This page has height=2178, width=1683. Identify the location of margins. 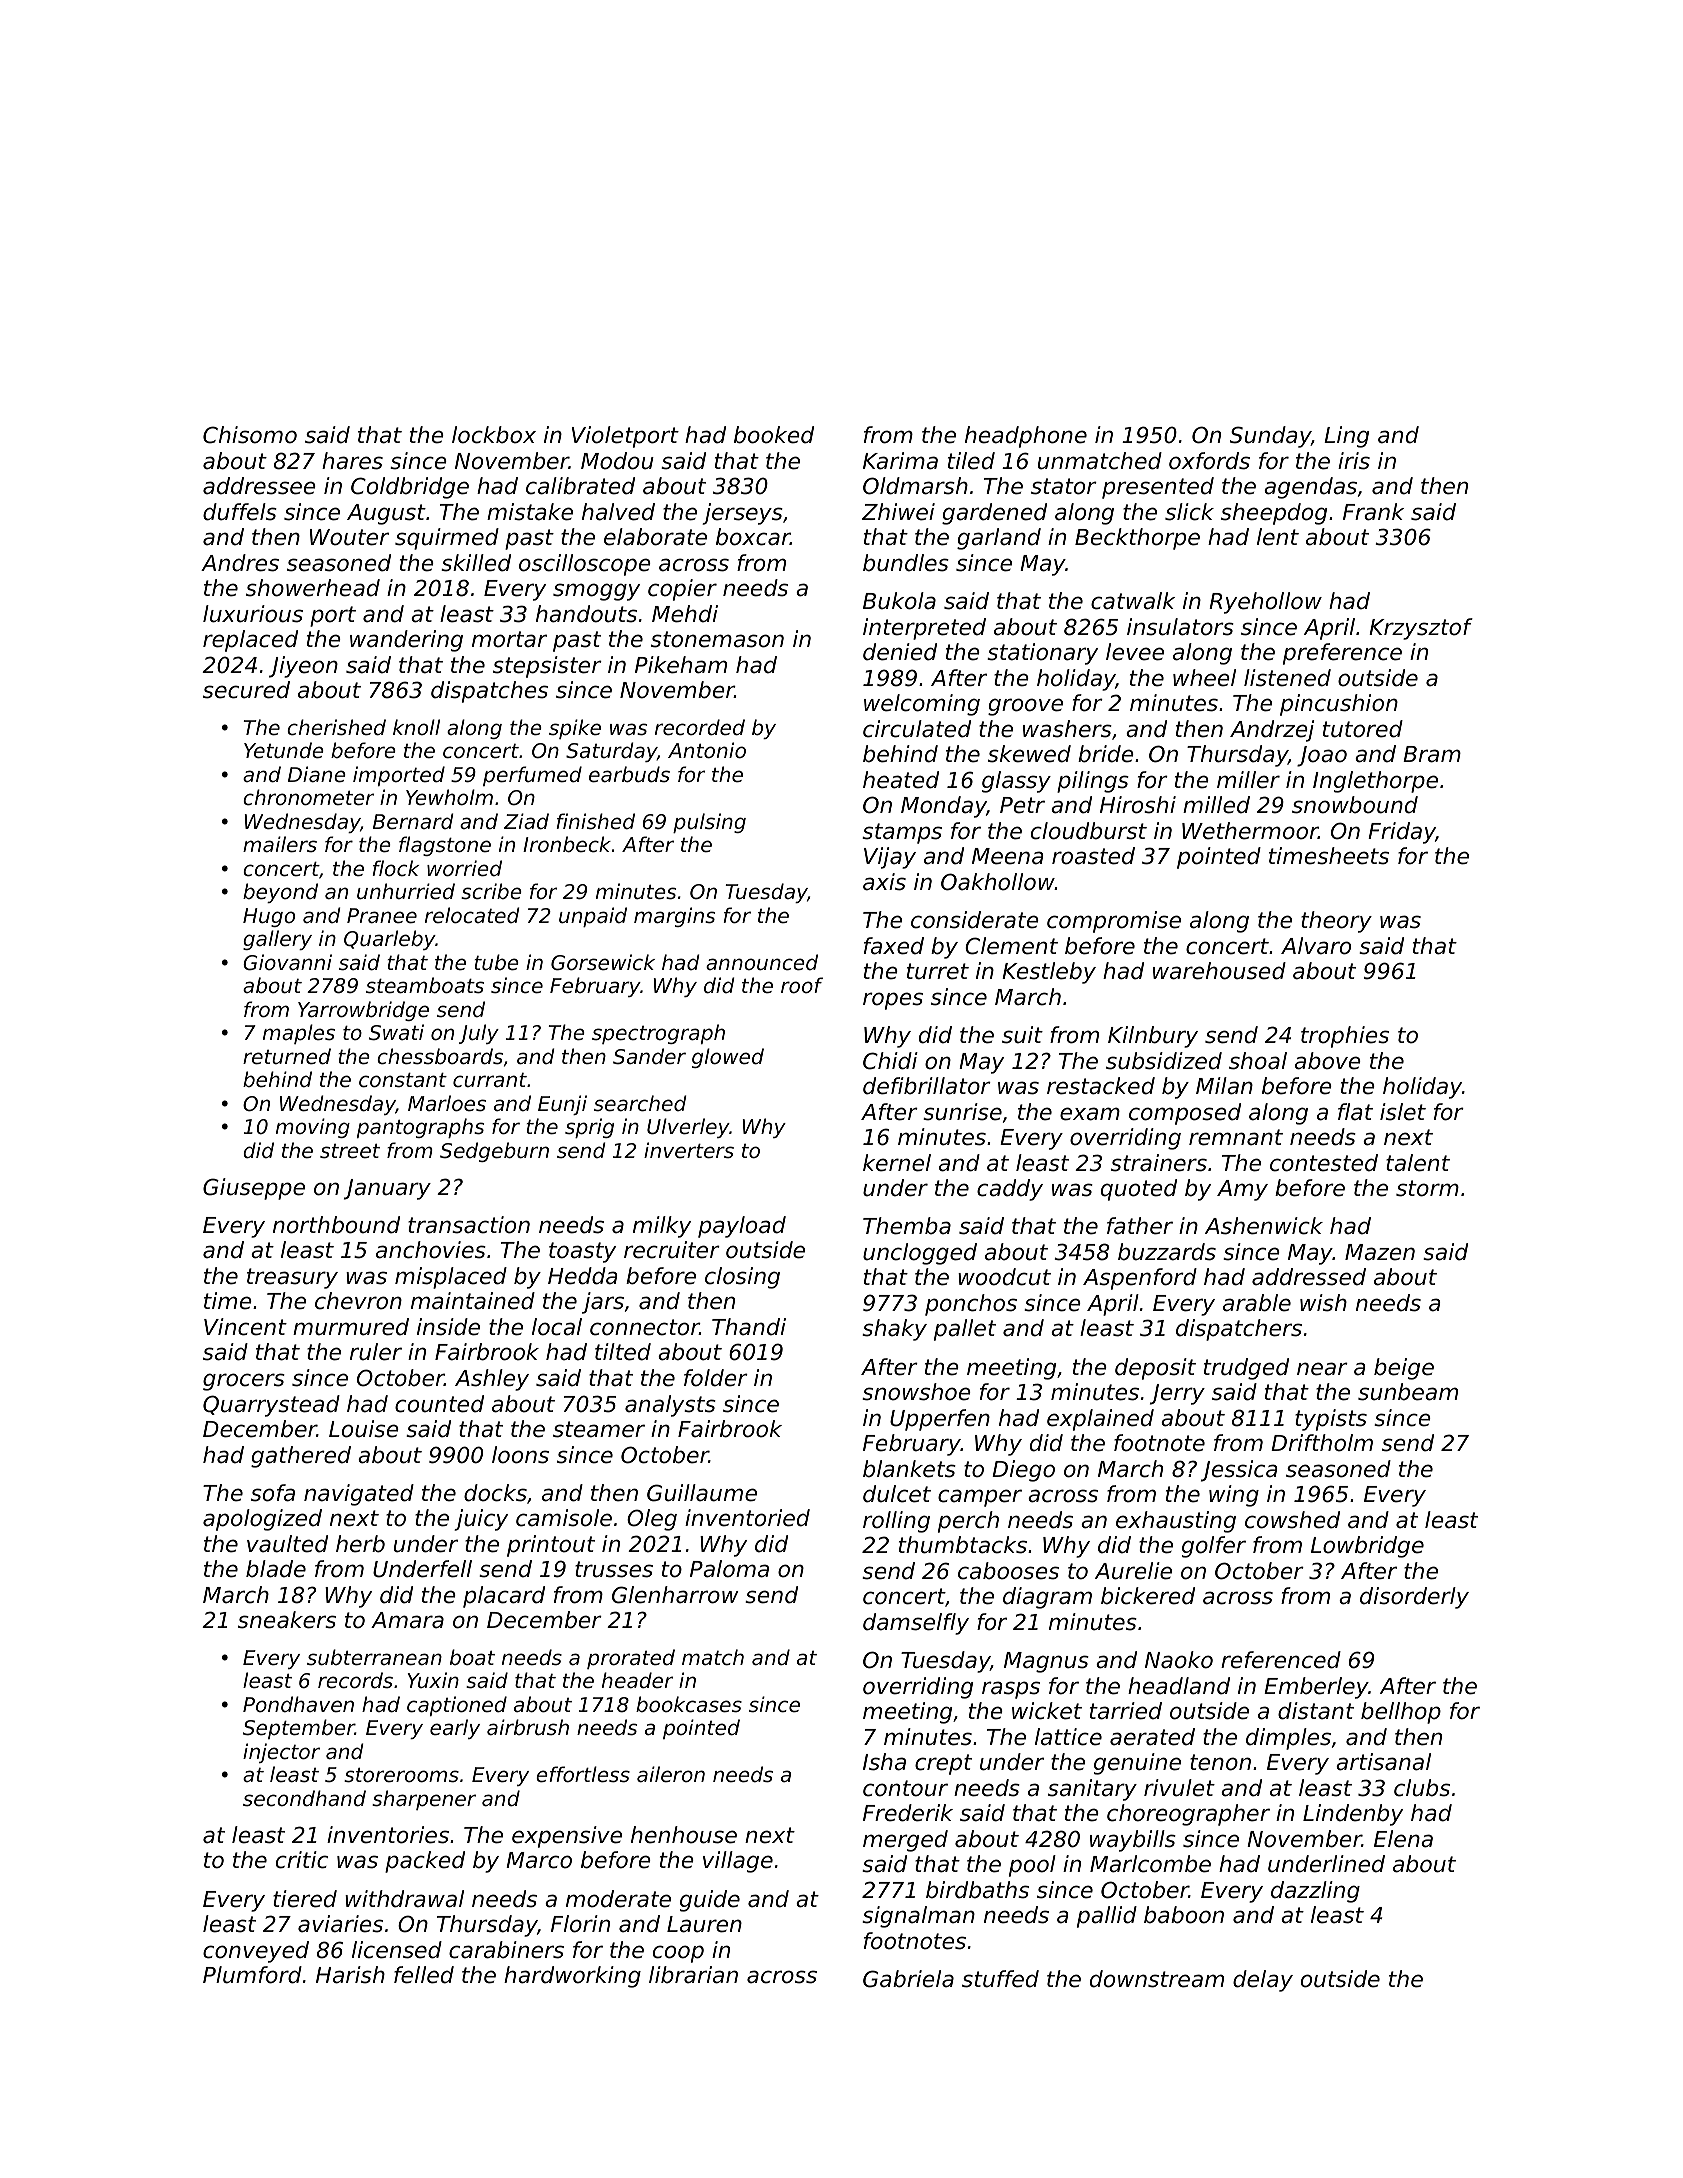
(674, 917).
